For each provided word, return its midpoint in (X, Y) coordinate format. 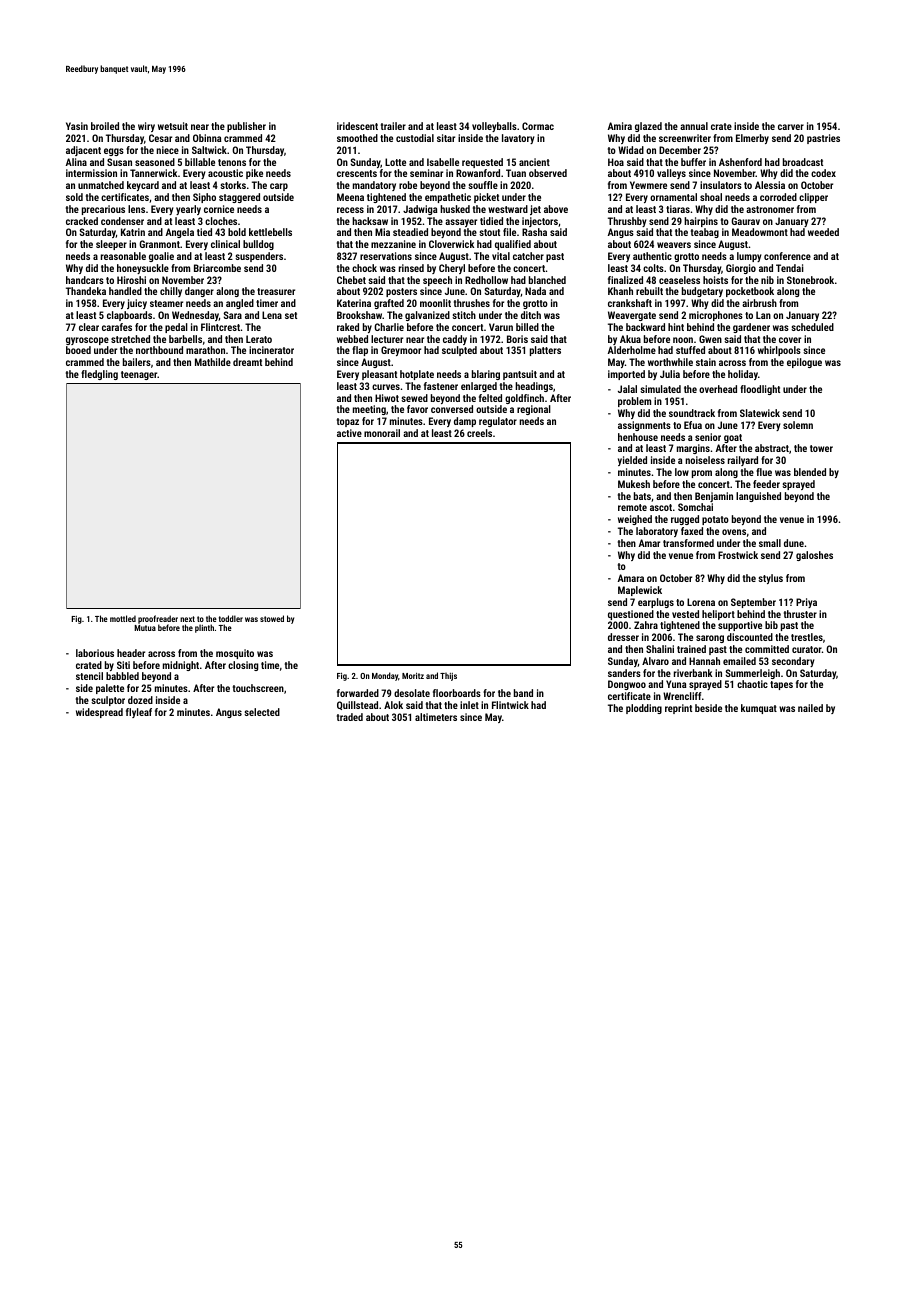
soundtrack (692, 413)
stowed (272, 618)
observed (548, 173)
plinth (204, 628)
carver (791, 127)
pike (254, 174)
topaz (348, 422)
